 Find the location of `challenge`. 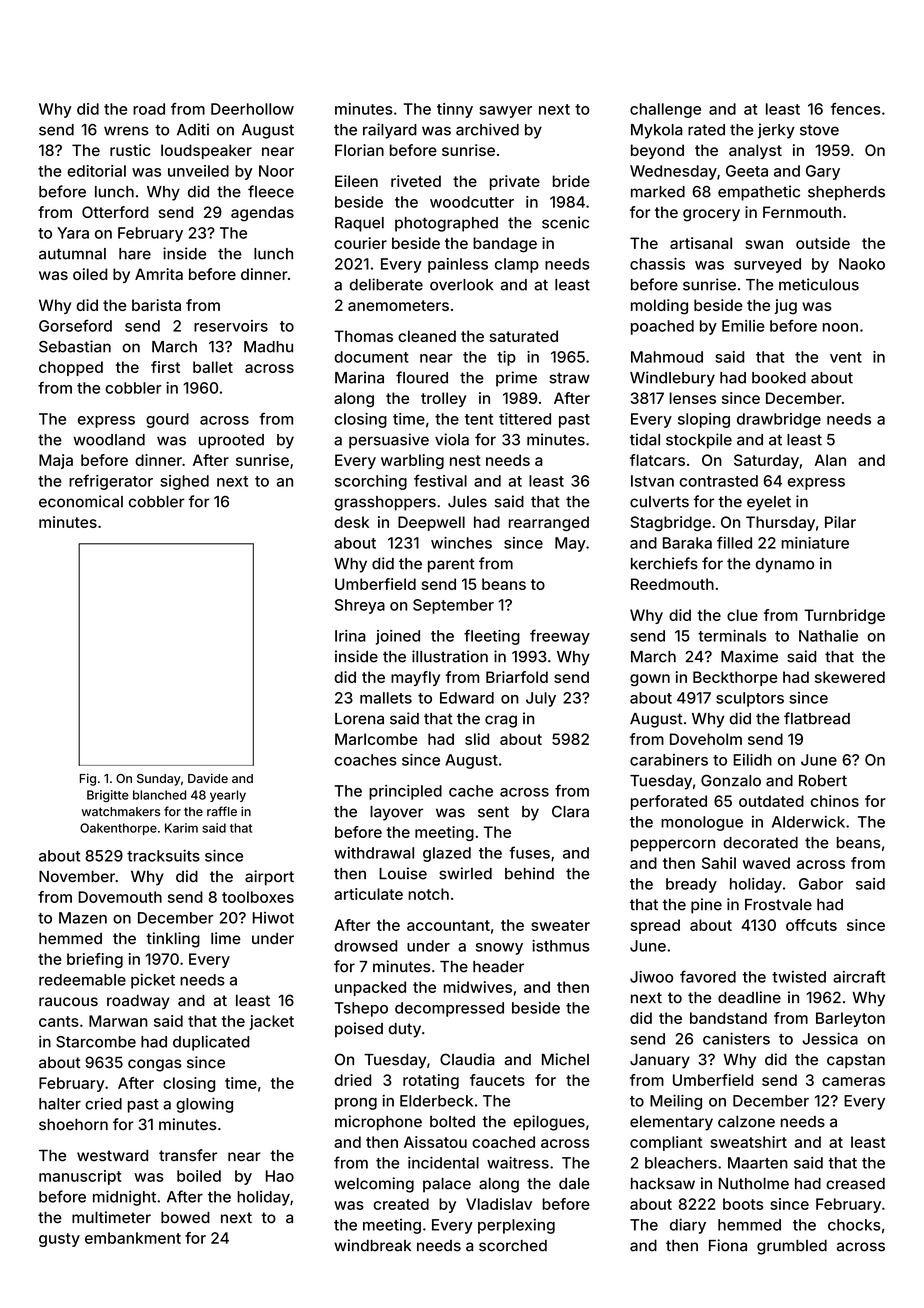

challenge is located at coordinates (665, 110).
